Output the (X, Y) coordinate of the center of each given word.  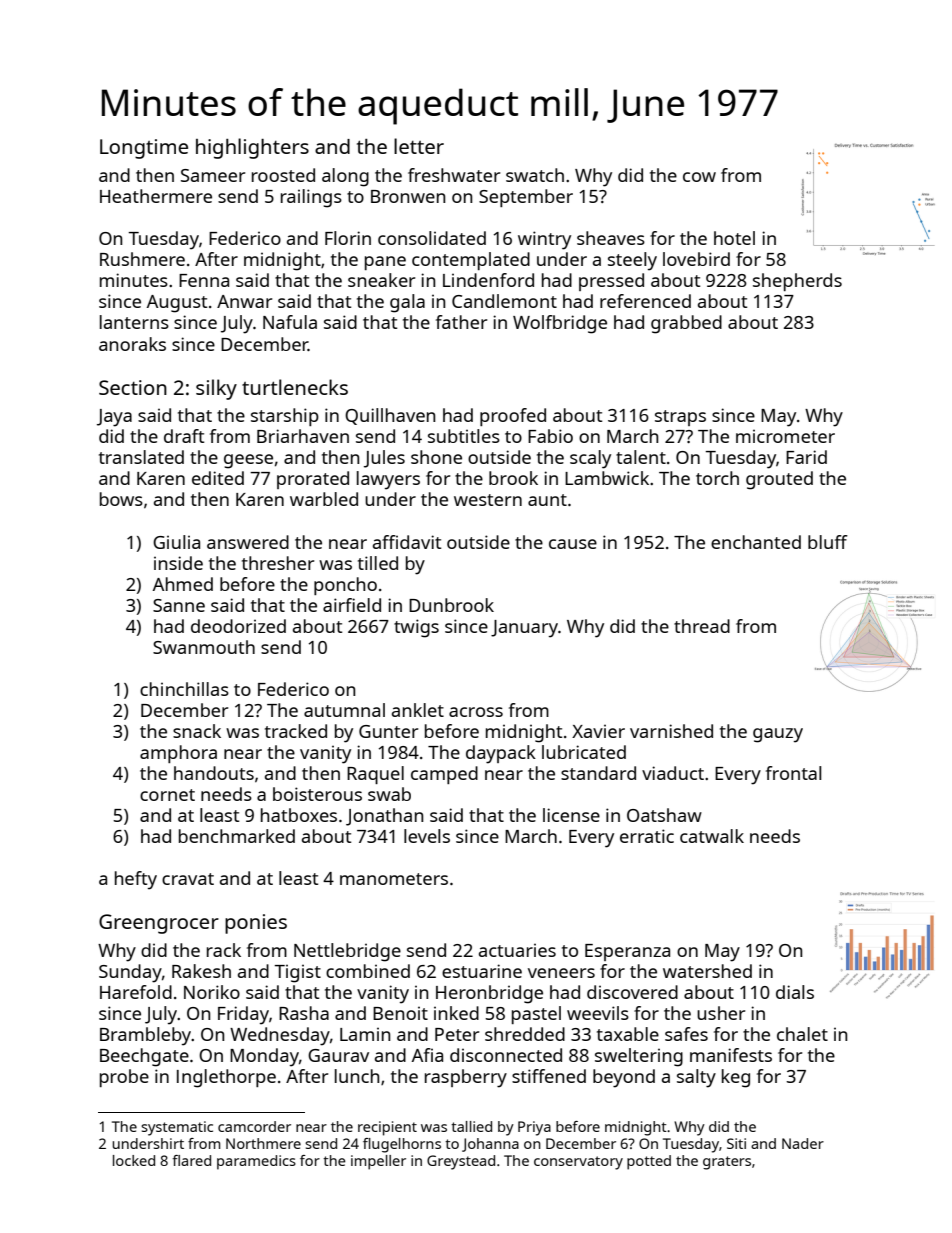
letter (419, 146)
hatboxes (299, 815)
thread (702, 626)
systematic (177, 1128)
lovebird (696, 259)
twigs (416, 628)
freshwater (454, 175)
